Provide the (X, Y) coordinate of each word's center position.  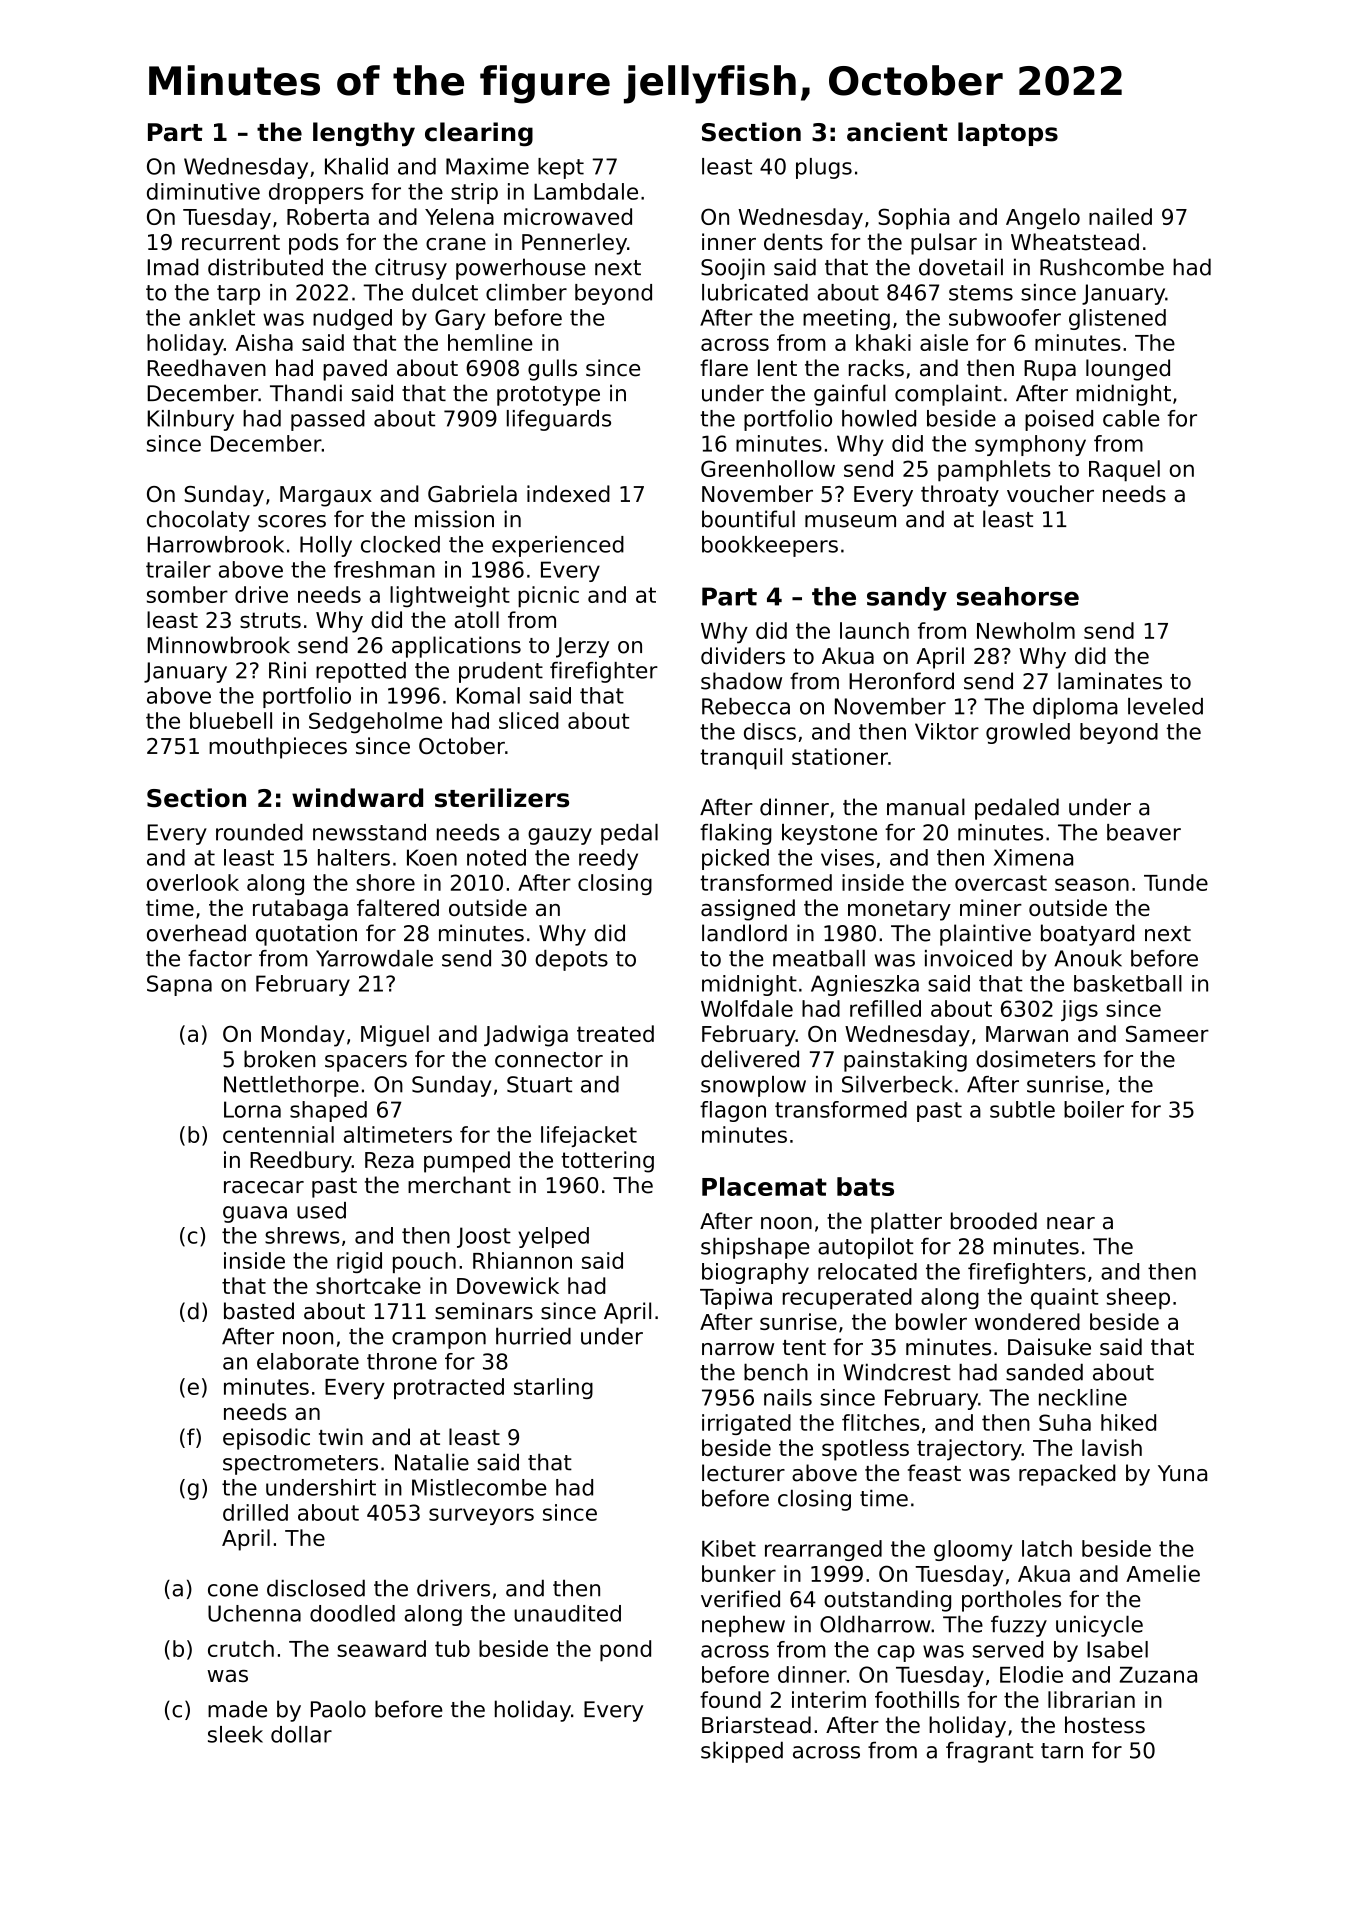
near (1071, 1223)
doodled (352, 1613)
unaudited (567, 1613)
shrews (302, 1235)
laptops (1008, 134)
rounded (259, 832)
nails (788, 1397)
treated (615, 1033)
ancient (897, 132)
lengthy (364, 134)
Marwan (1027, 1034)
